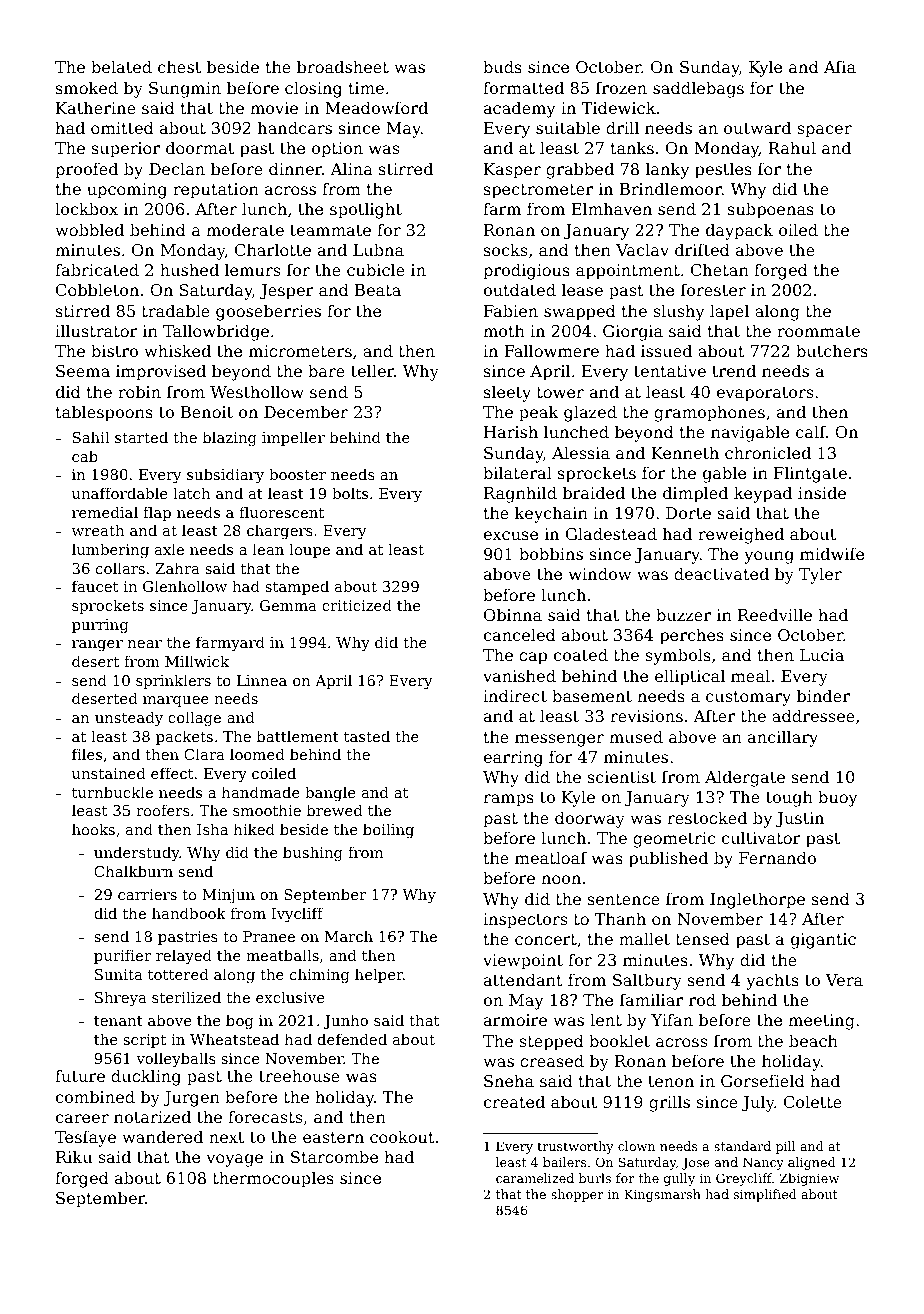 The width and height of the document is (924, 1314). Describe the element at coordinates (590, 413) in the document. I see `glazed` at that location.
